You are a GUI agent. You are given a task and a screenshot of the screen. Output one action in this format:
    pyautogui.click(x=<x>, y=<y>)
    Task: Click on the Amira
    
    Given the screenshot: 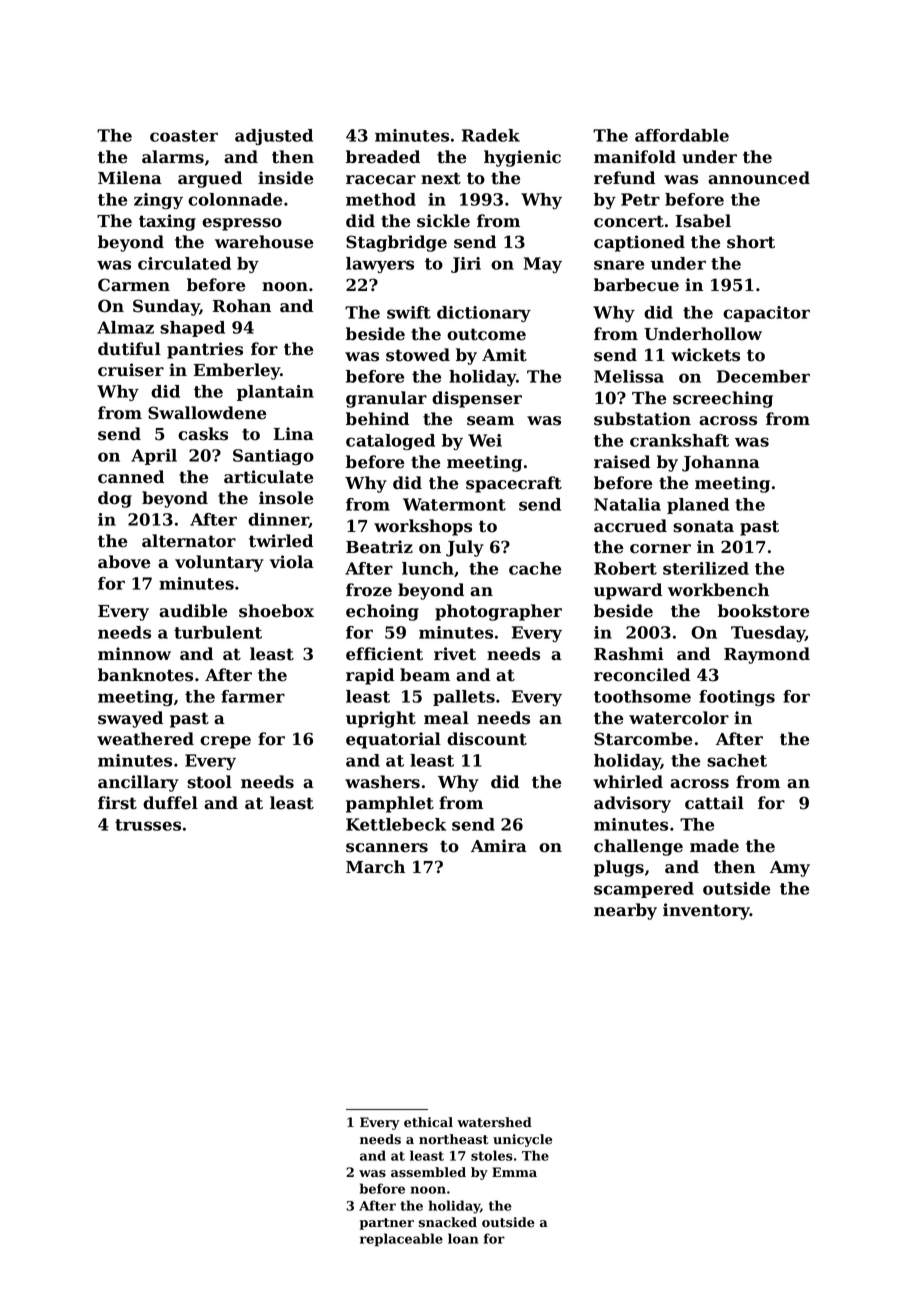 What is the action you would take?
    pyautogui.click(x=499, y=846)
